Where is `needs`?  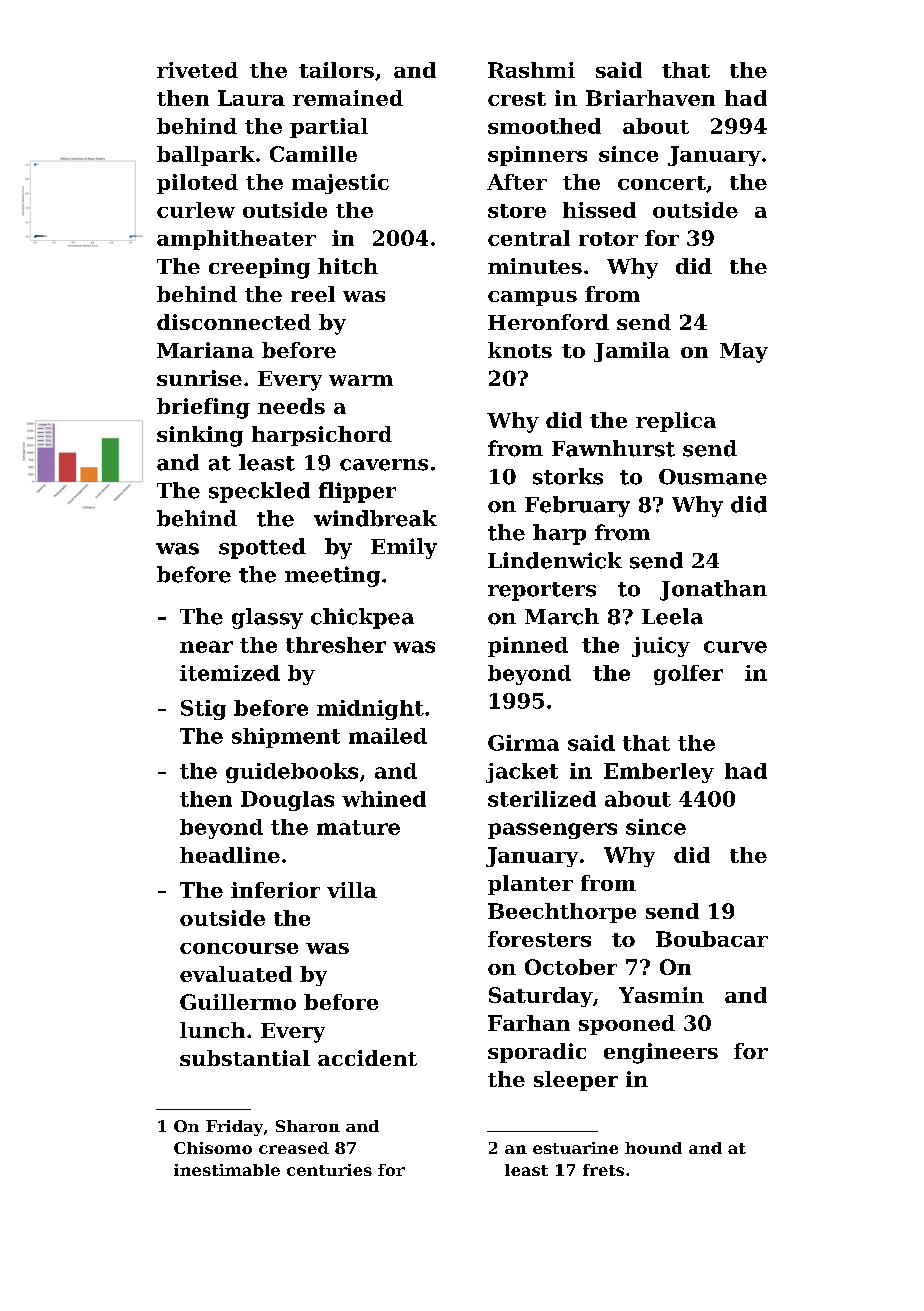
needs is located at coordinates (291, 406).
